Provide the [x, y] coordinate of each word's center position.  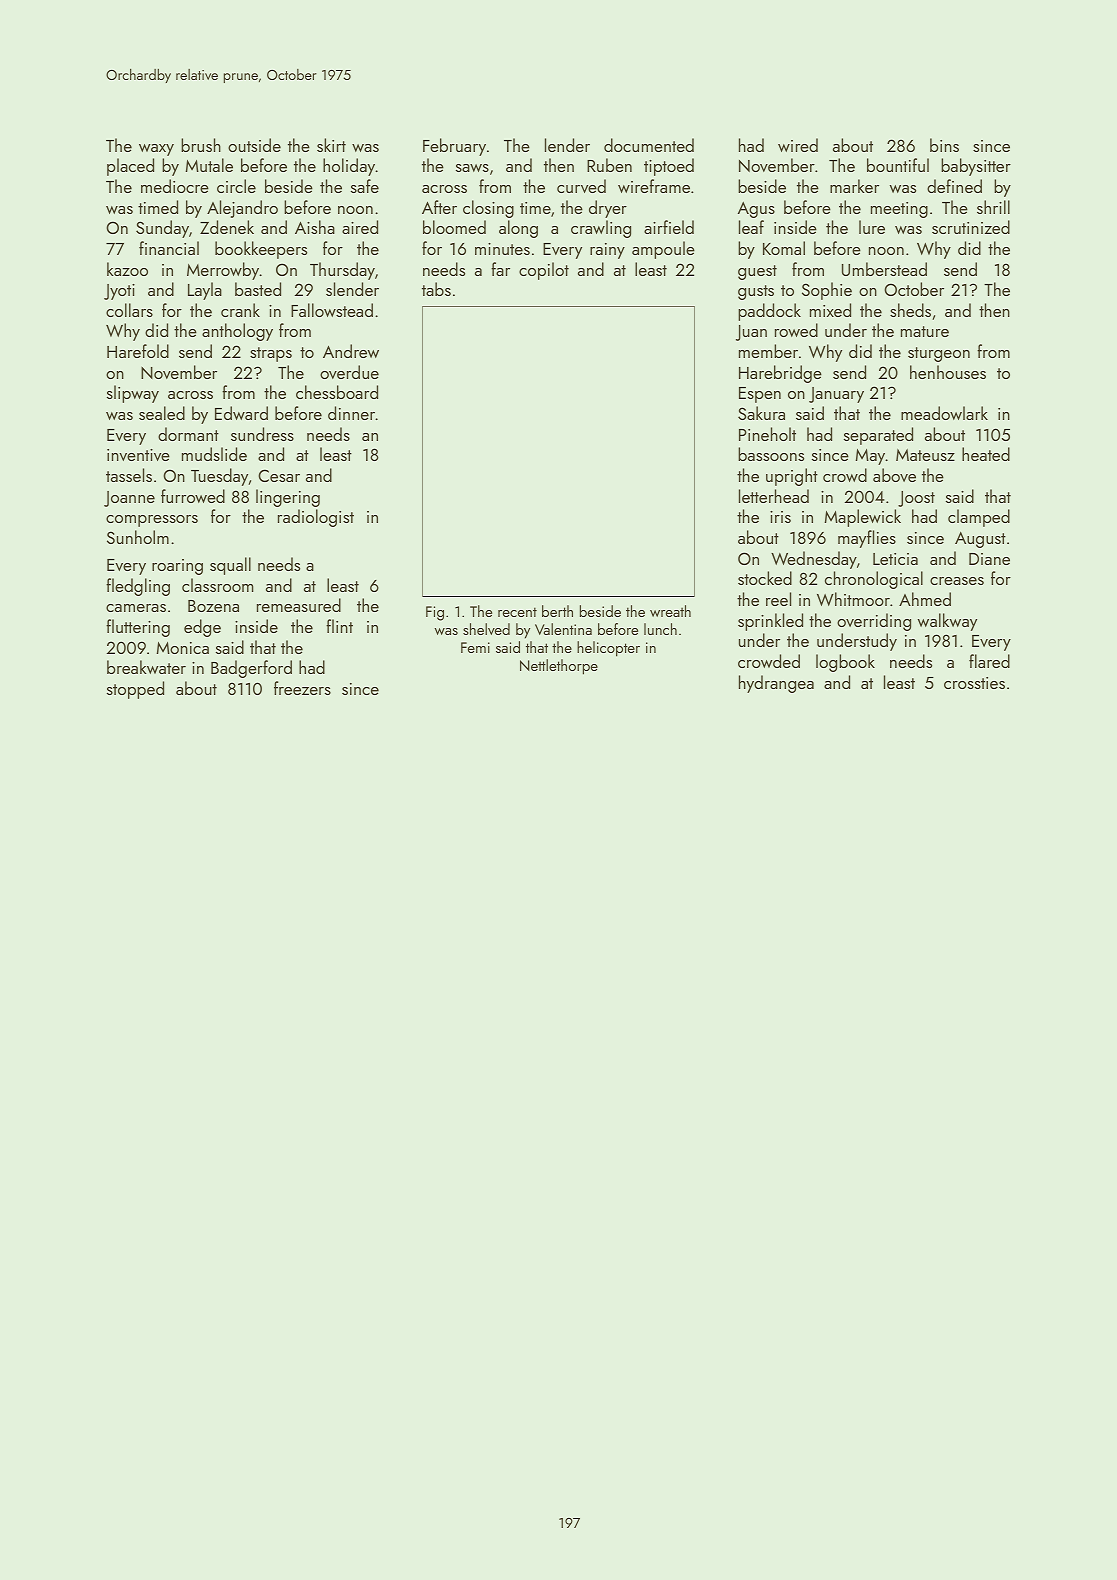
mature [925, 331]
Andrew [351, 351]
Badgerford [251, 669]
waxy [156, 150]
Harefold [138, 351]
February [454, 147]
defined [954, 186]
